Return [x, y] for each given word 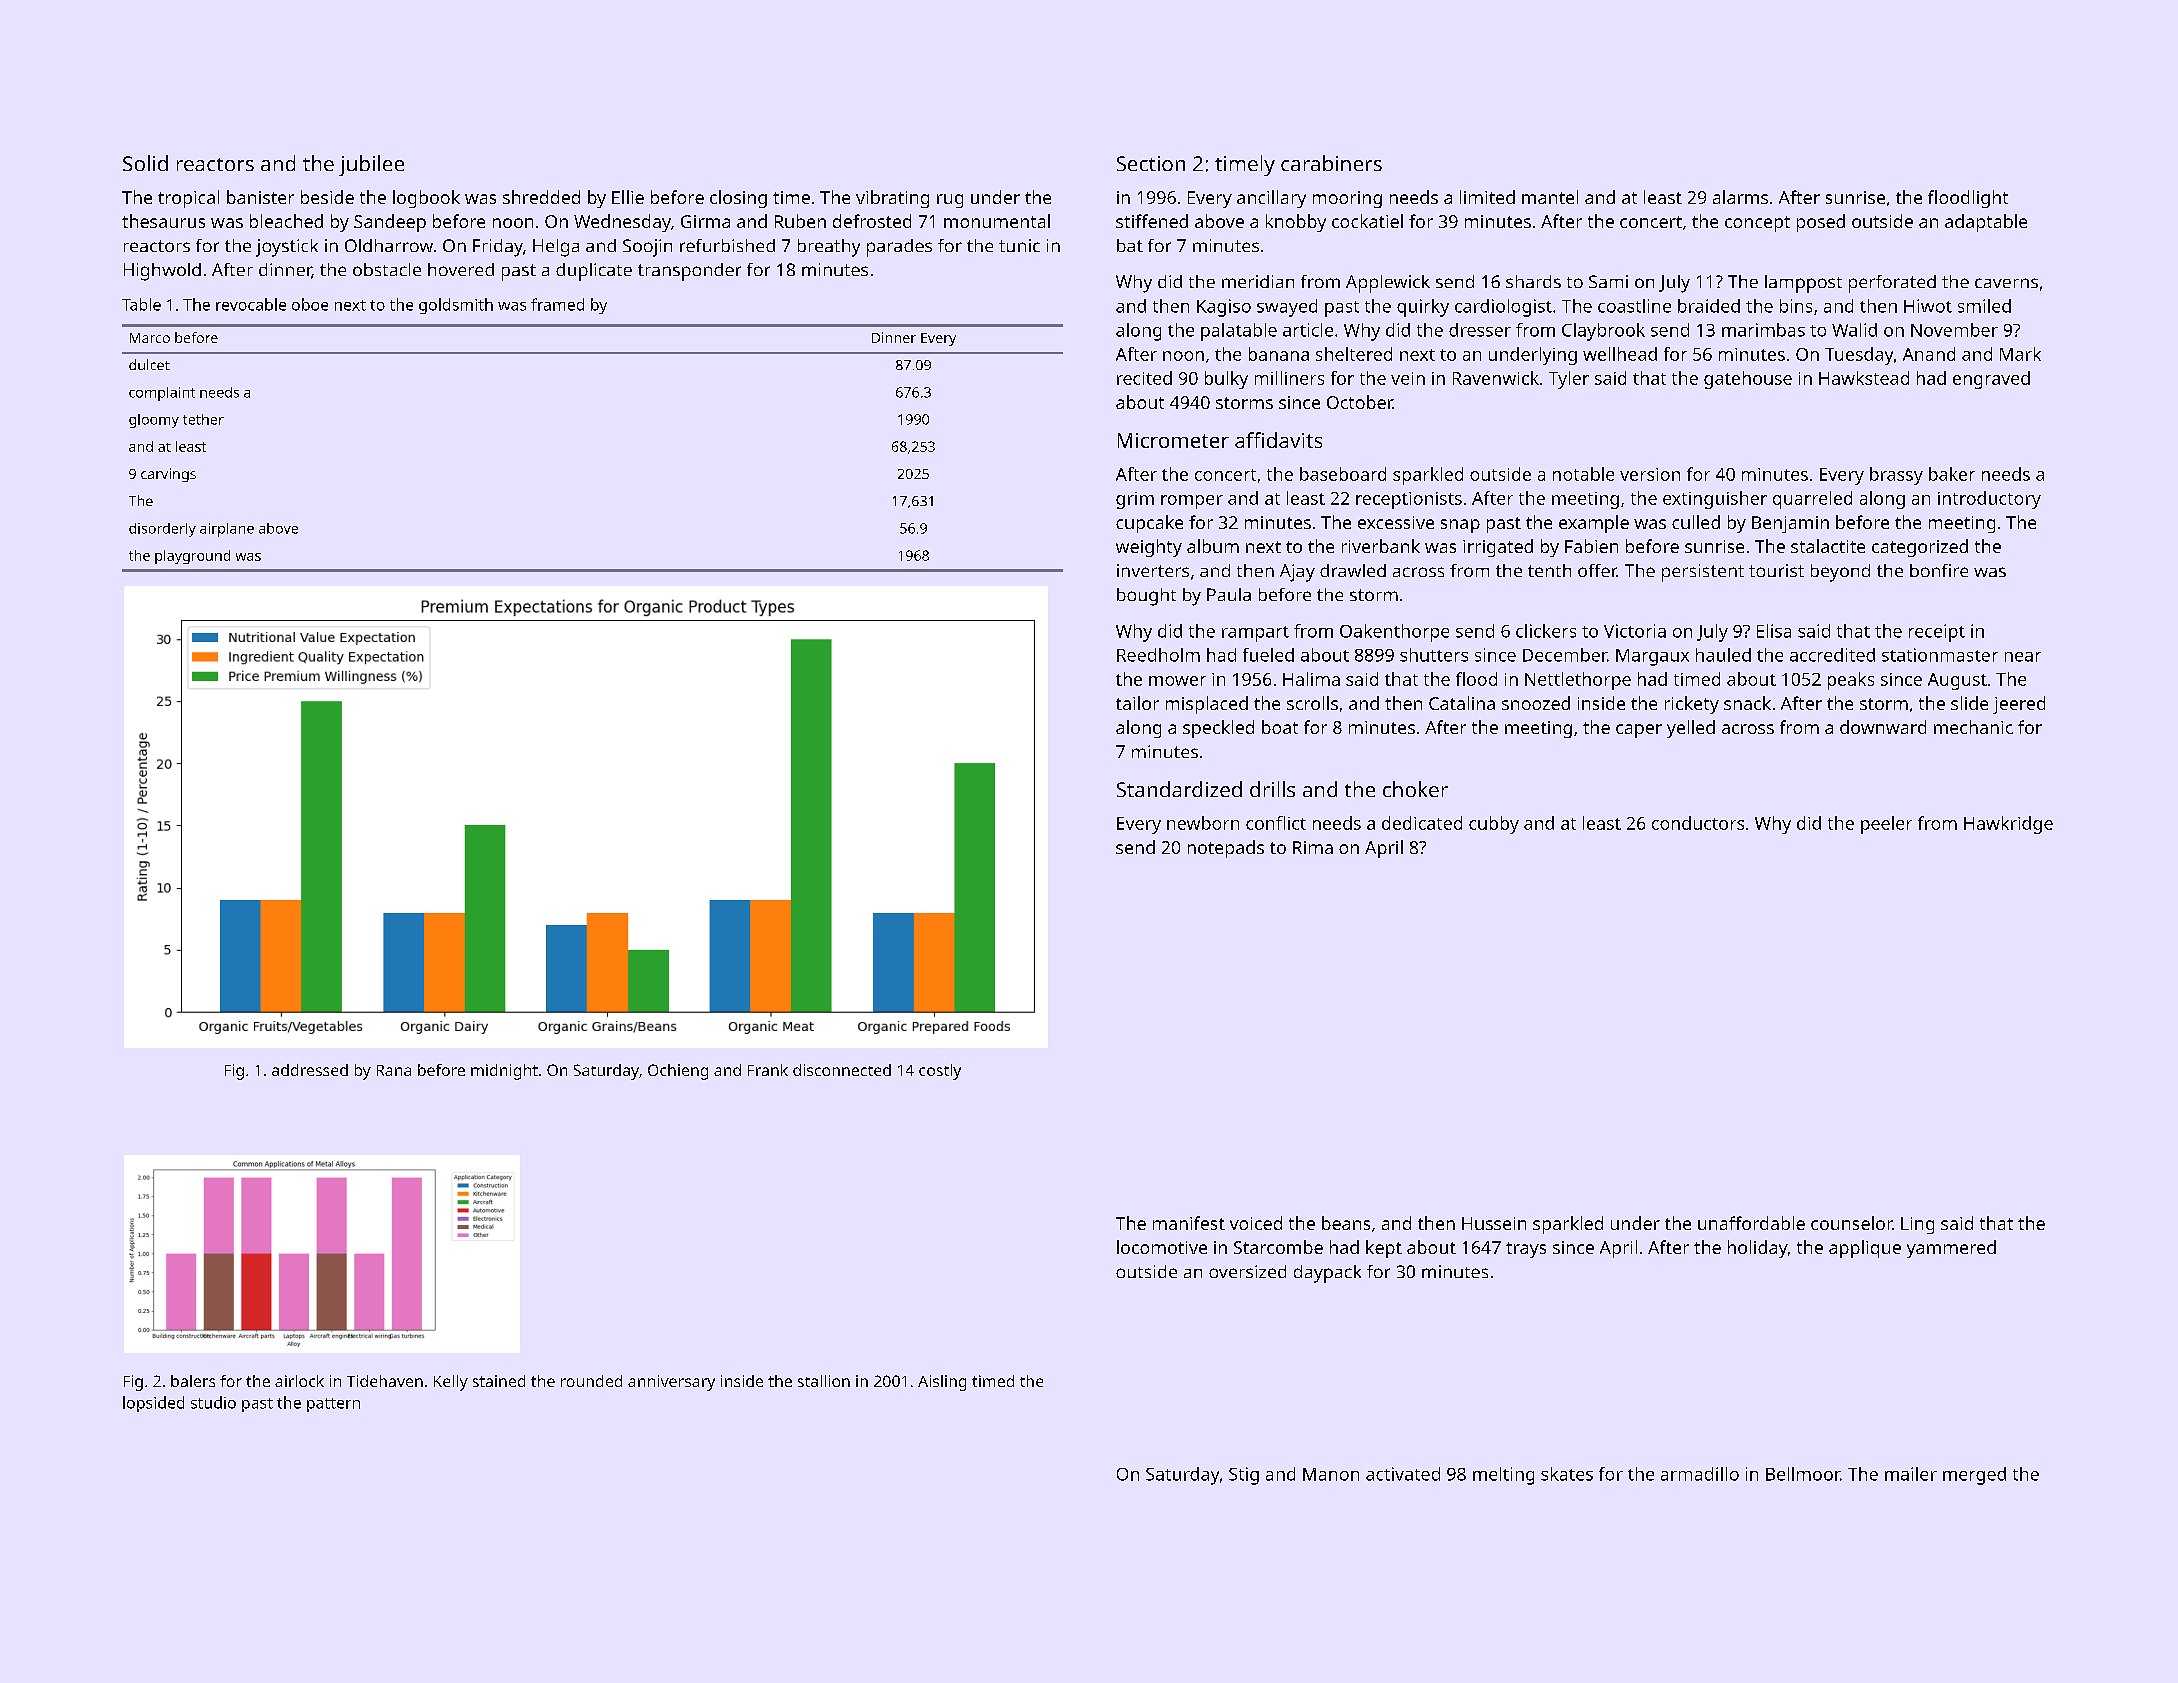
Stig [1244, 1476]
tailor [1137, 703]
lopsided [153, 1404]
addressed [310, 1070]
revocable [251, 304]
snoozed [1536, 703]
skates [1567, 1474]
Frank [768, 1070]
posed [1821, 223]
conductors [1698, 823]
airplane [227, 530]
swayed [1287, 308]
